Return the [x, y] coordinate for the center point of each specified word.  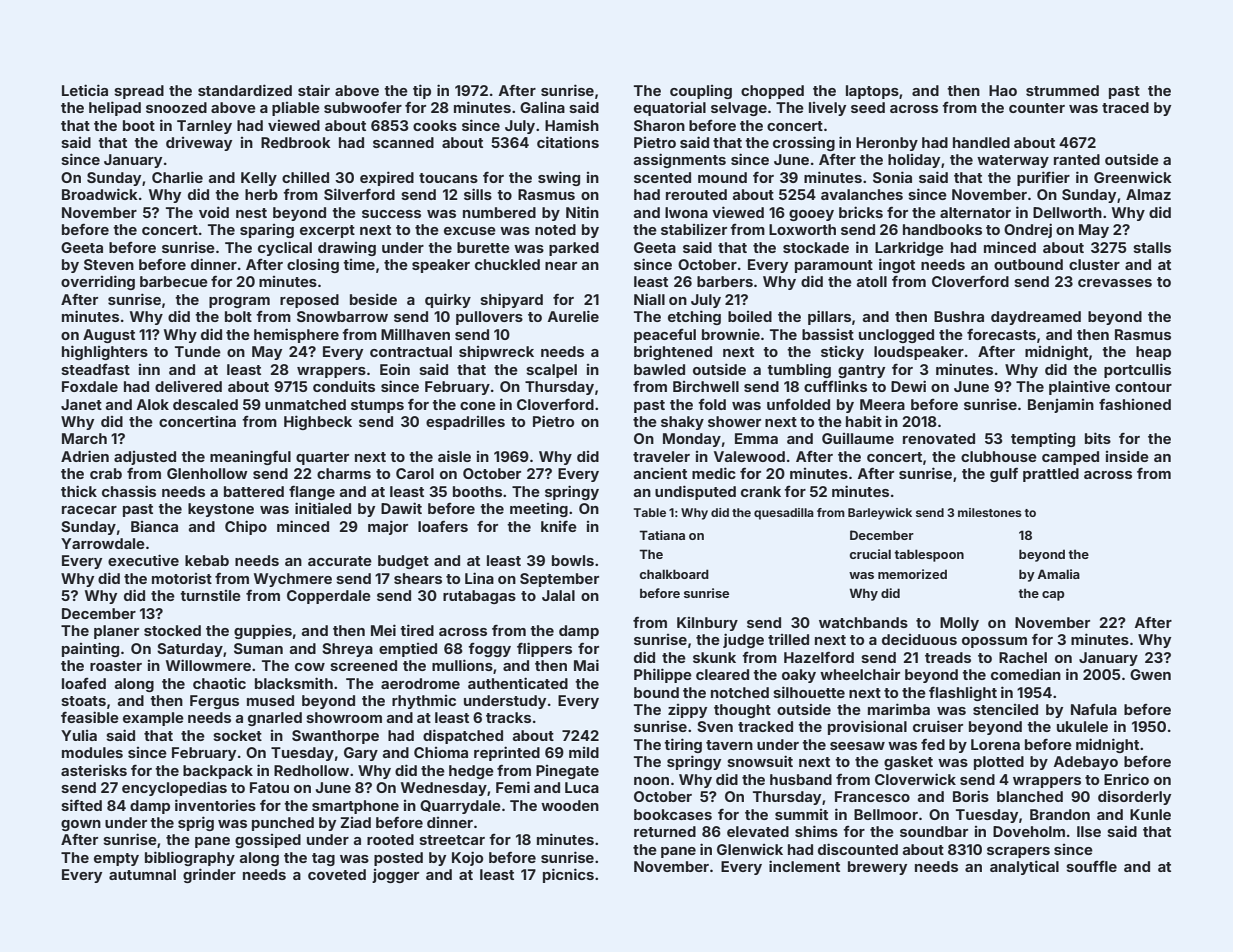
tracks [508, 717]
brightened [673, 352]
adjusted [145, 458]
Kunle [1150, 814]
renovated [939, 438]
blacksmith [294, 683]
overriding [98, 282]
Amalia [1058, 574]
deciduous [919, 639]
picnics [568, 875]
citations [568, 142]
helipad [115, 108]
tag [323, 859]
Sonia [892, 177]
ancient [660, 473]
